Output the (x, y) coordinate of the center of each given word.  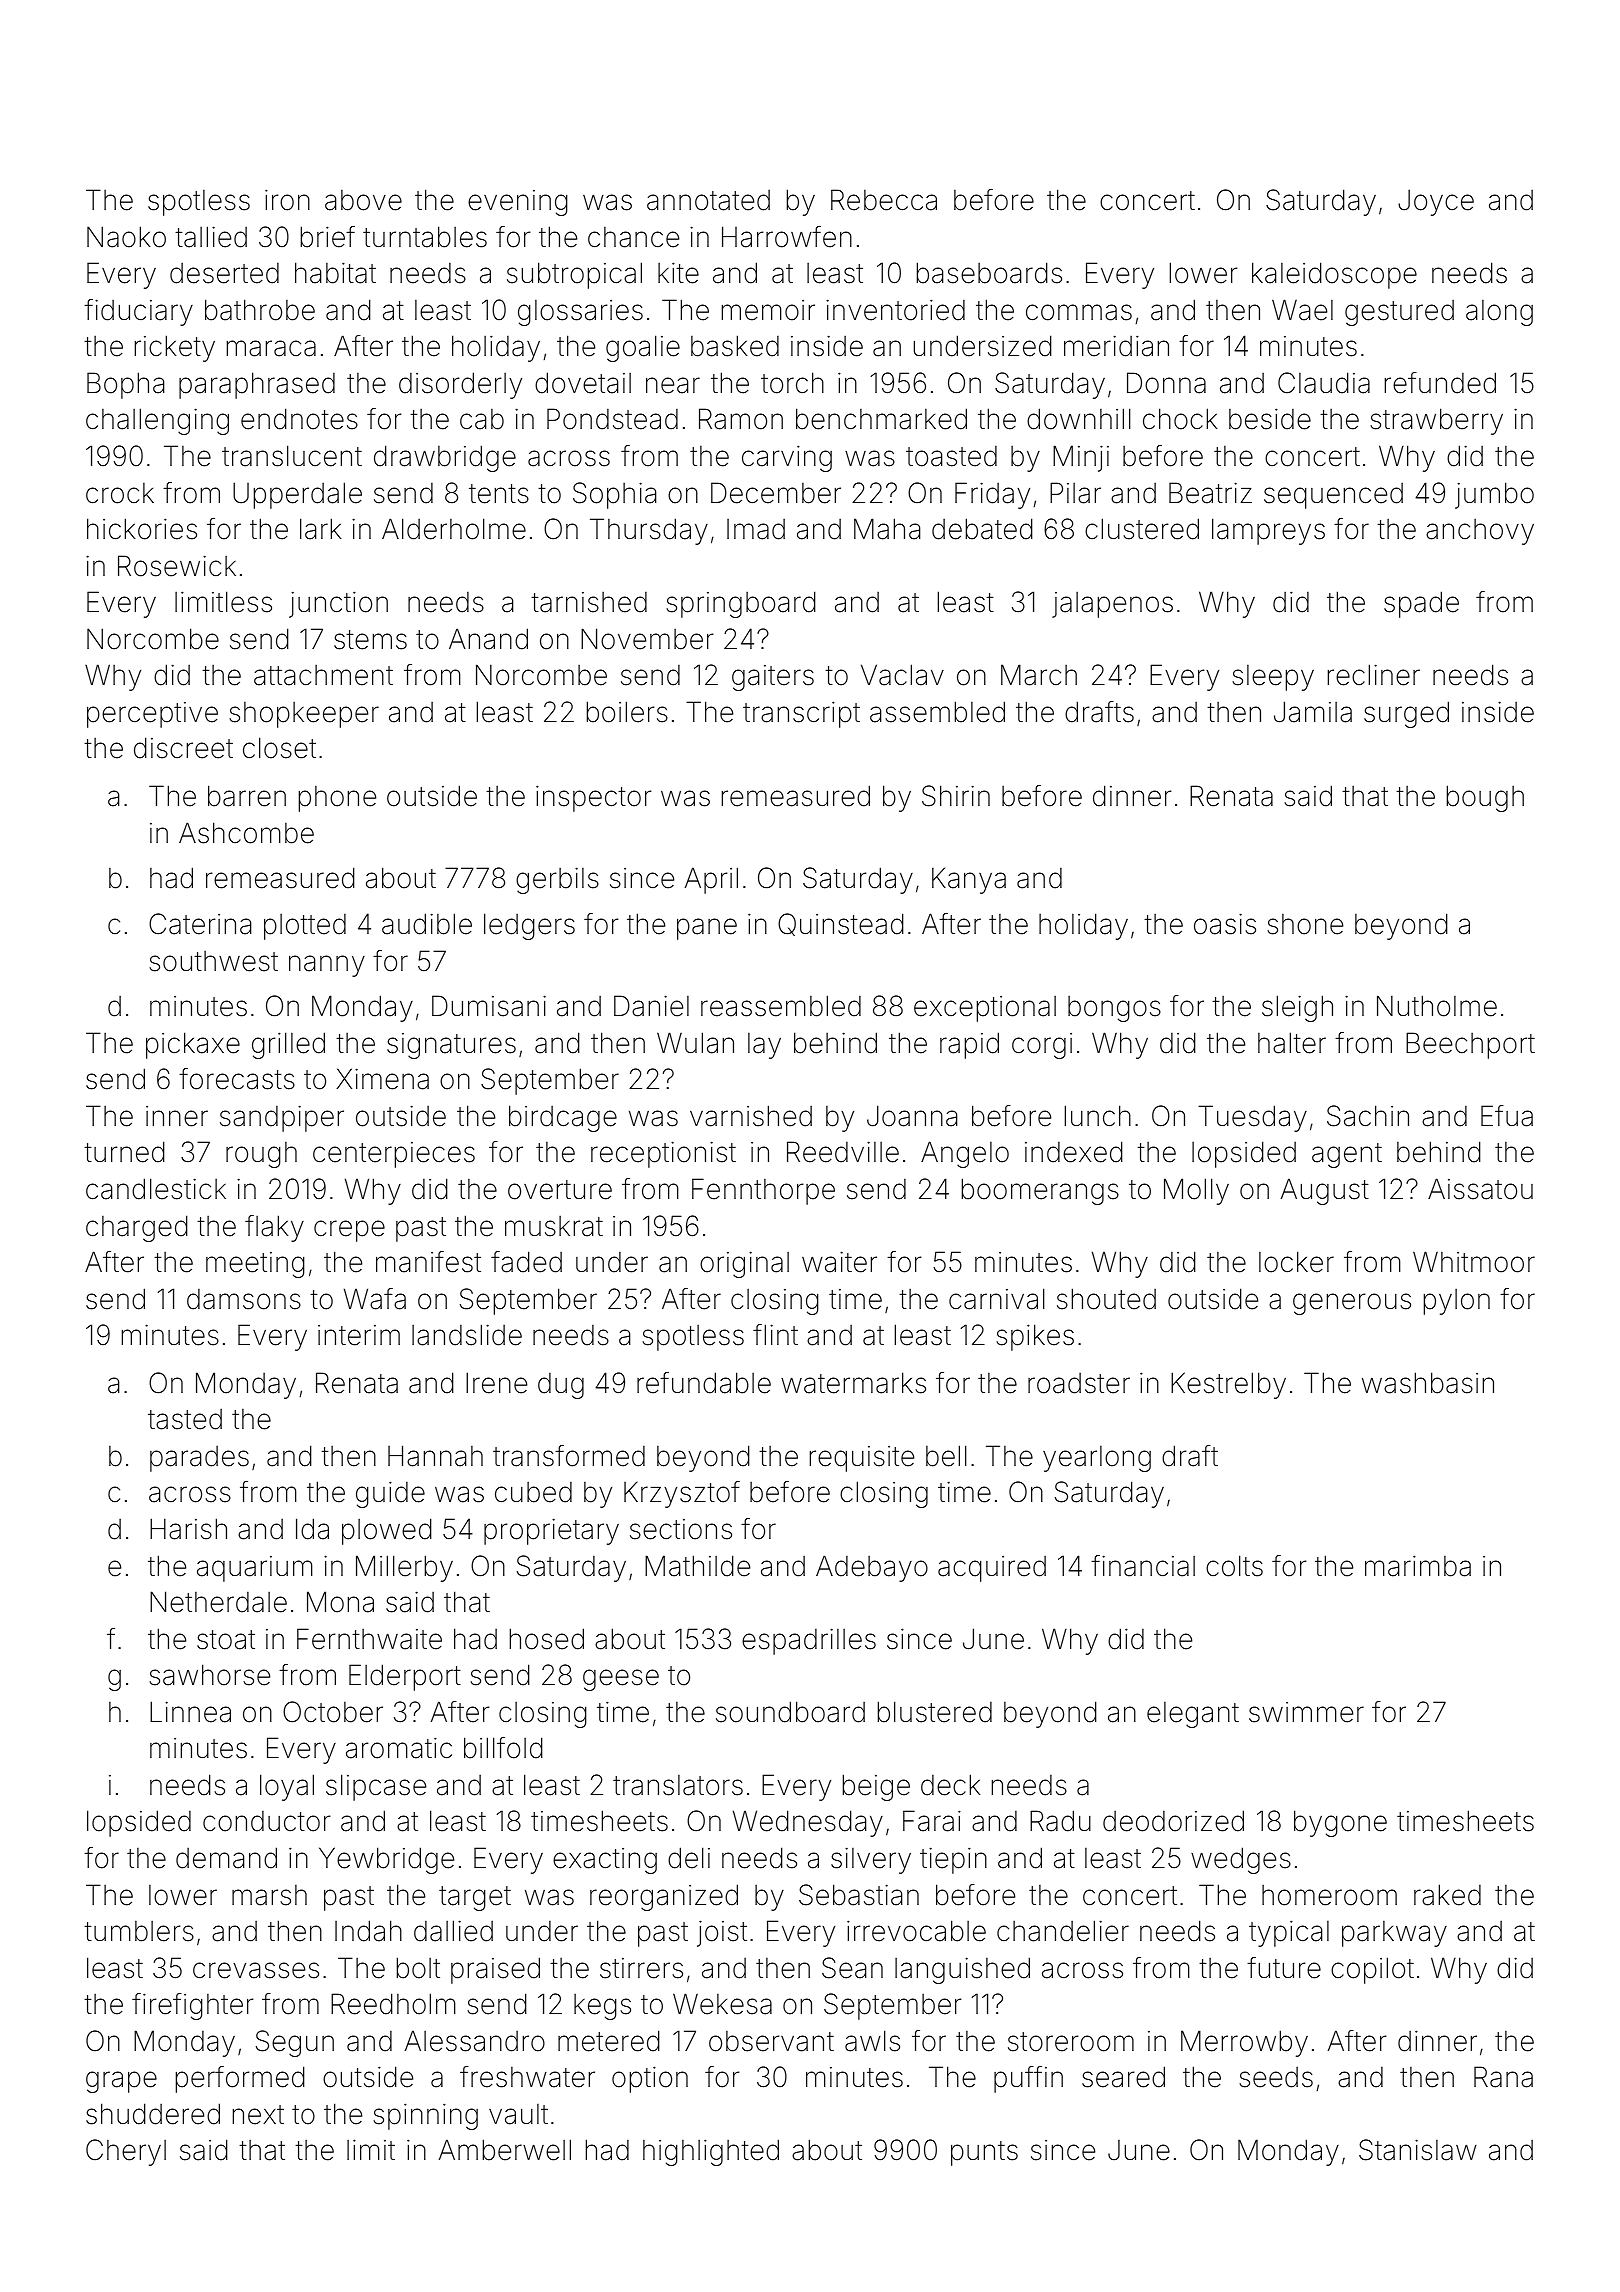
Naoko (126, 237)
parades (199, 1459)
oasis (1225, 924)
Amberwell (505, 2150)
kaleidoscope (1334, 275)
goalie (643, 348)
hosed (547, 1639)
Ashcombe (246, 833)
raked (1447, 1895)
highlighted (711, 2152)
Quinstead (841, 924)
